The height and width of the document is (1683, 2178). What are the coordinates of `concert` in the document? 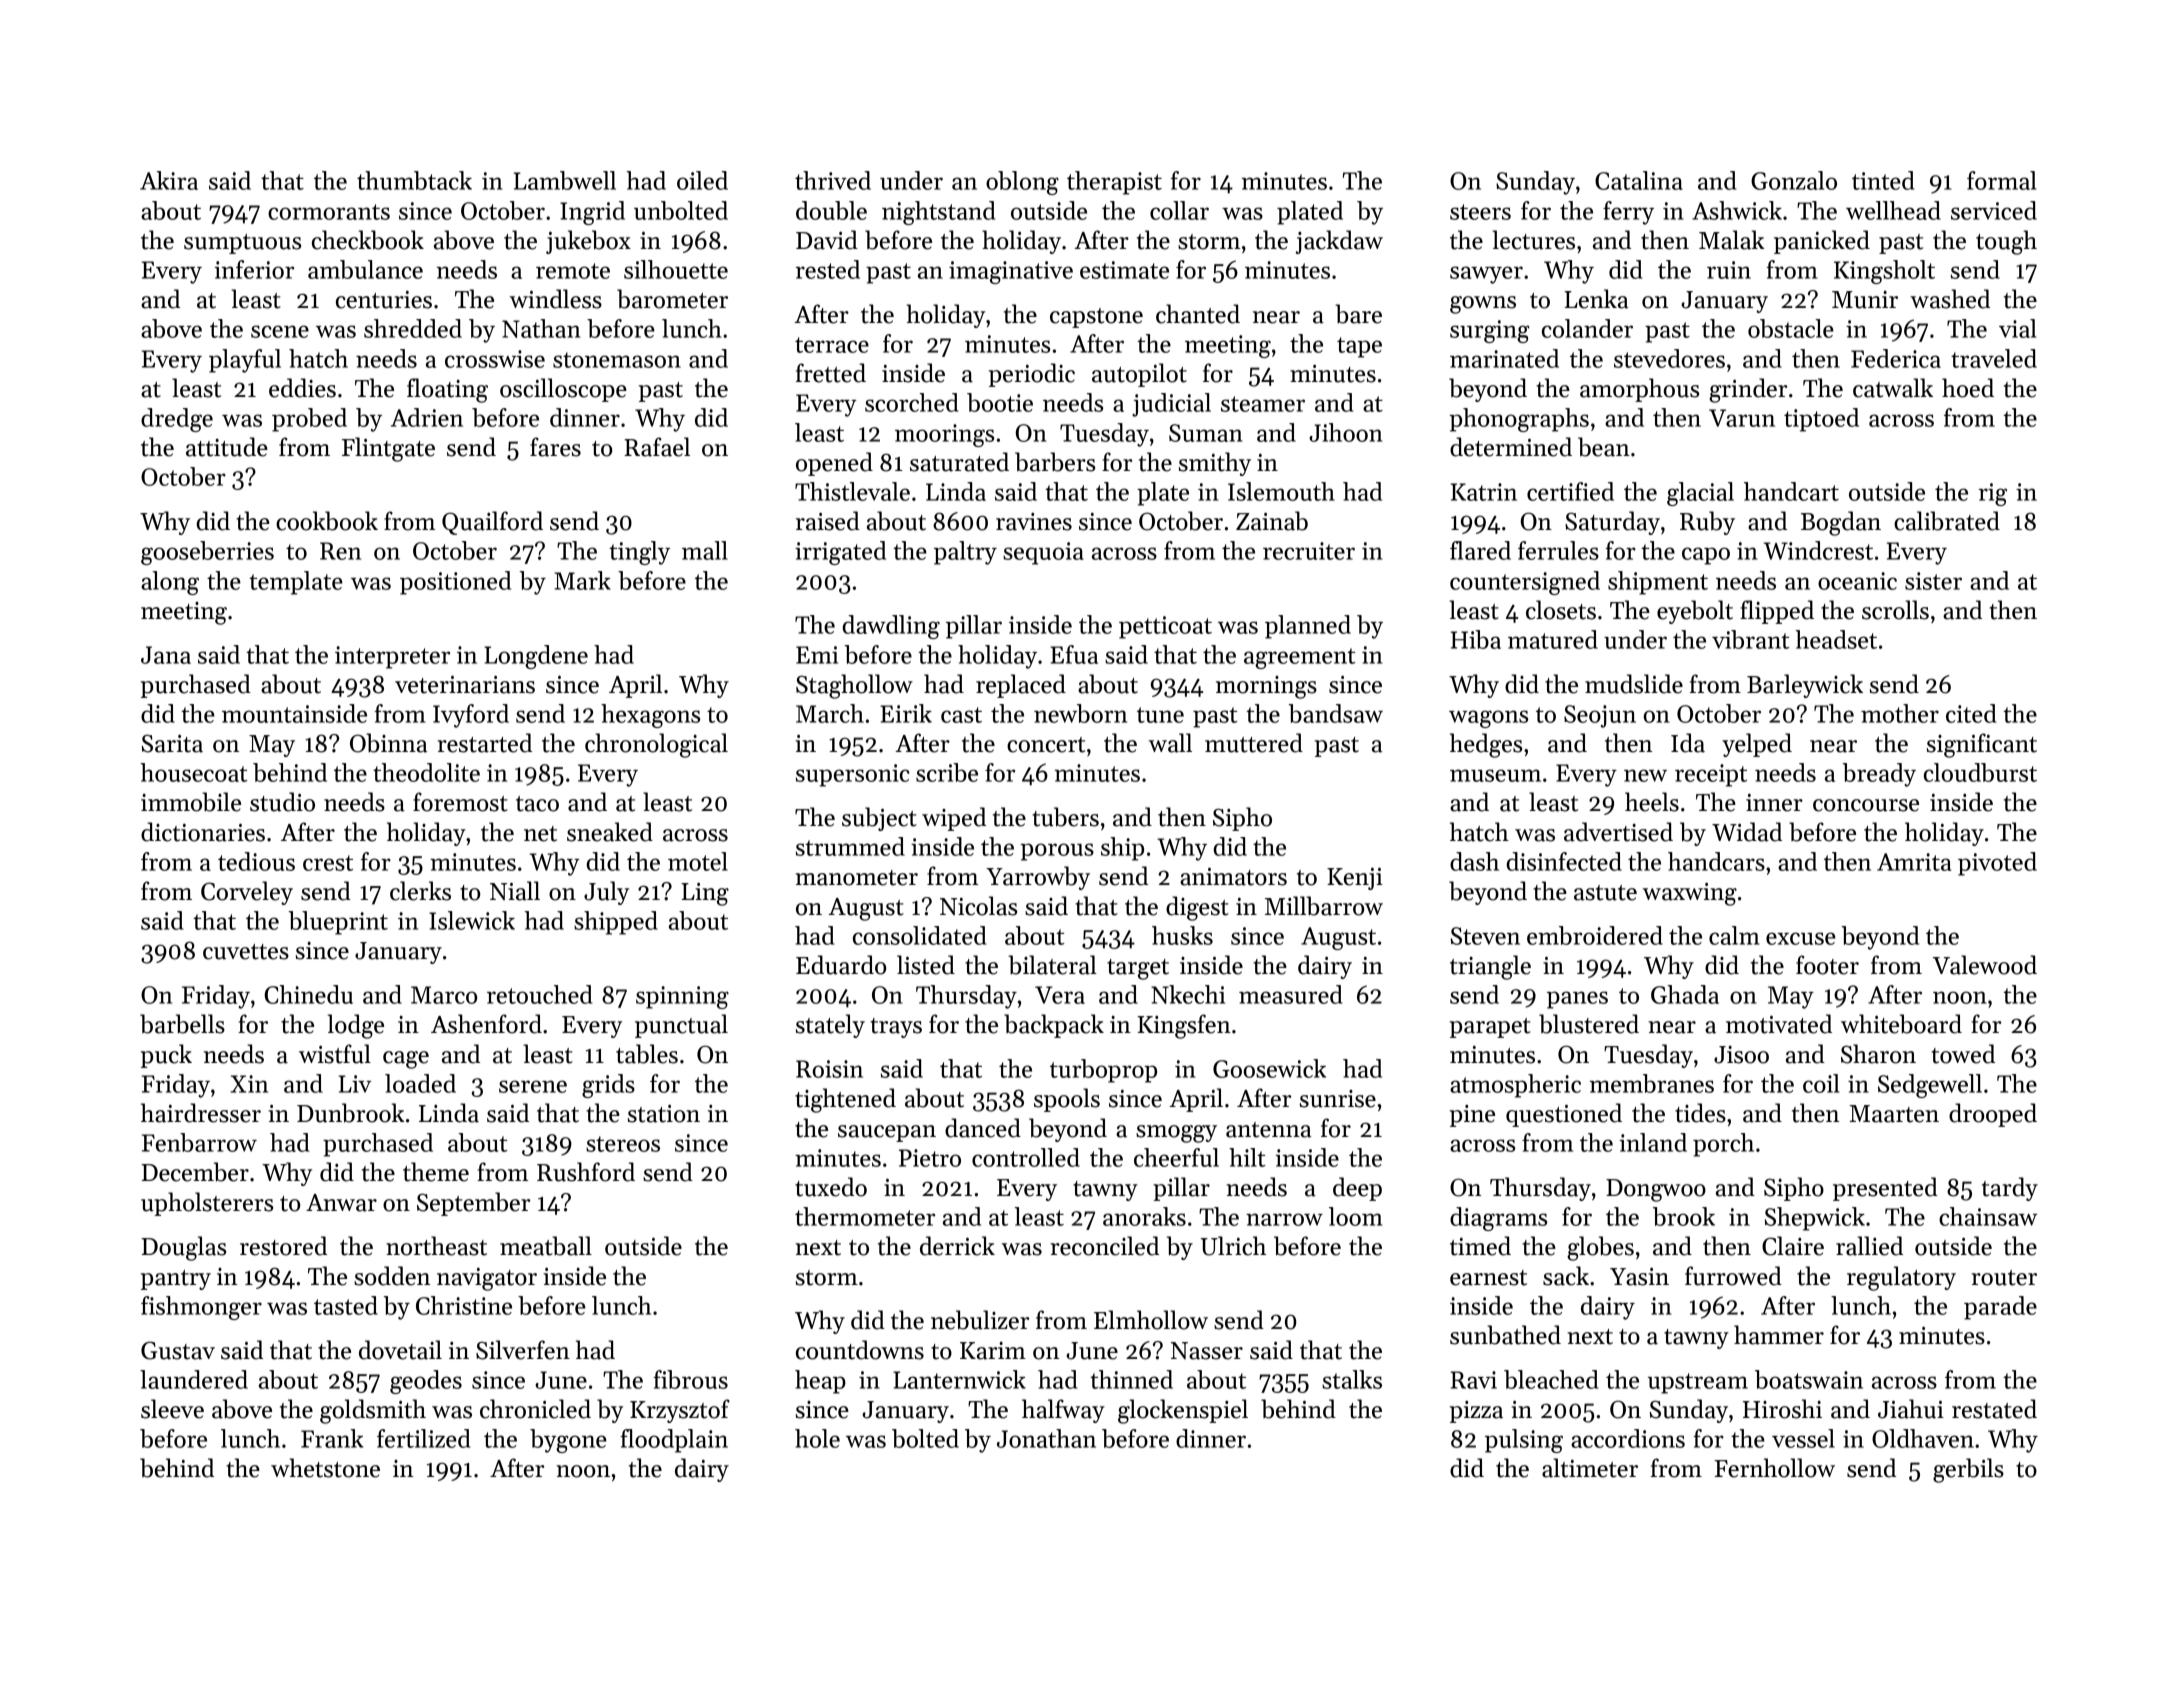 It's located at (1046, 745).
